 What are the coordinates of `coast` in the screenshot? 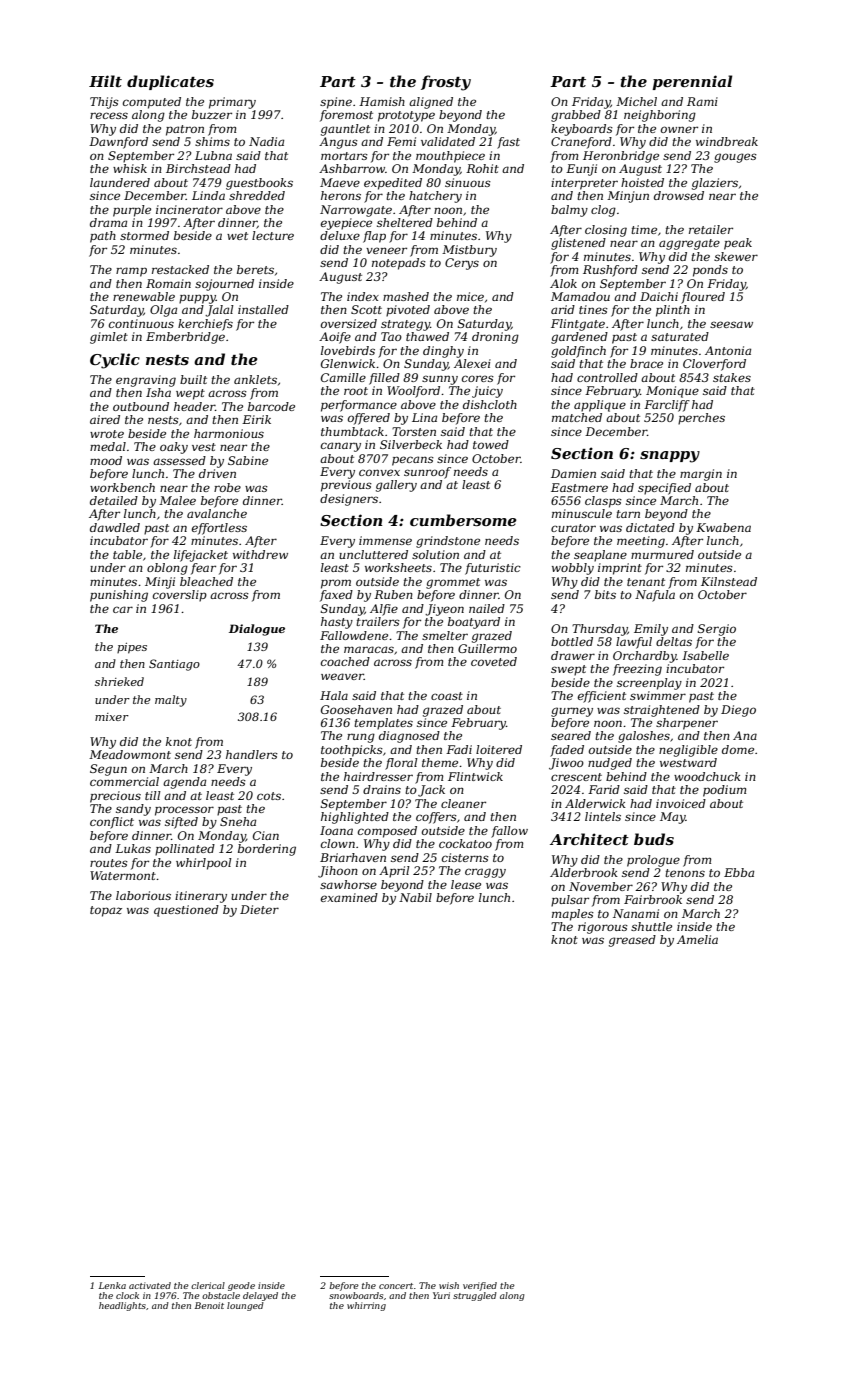 It's located at (447, 696).
